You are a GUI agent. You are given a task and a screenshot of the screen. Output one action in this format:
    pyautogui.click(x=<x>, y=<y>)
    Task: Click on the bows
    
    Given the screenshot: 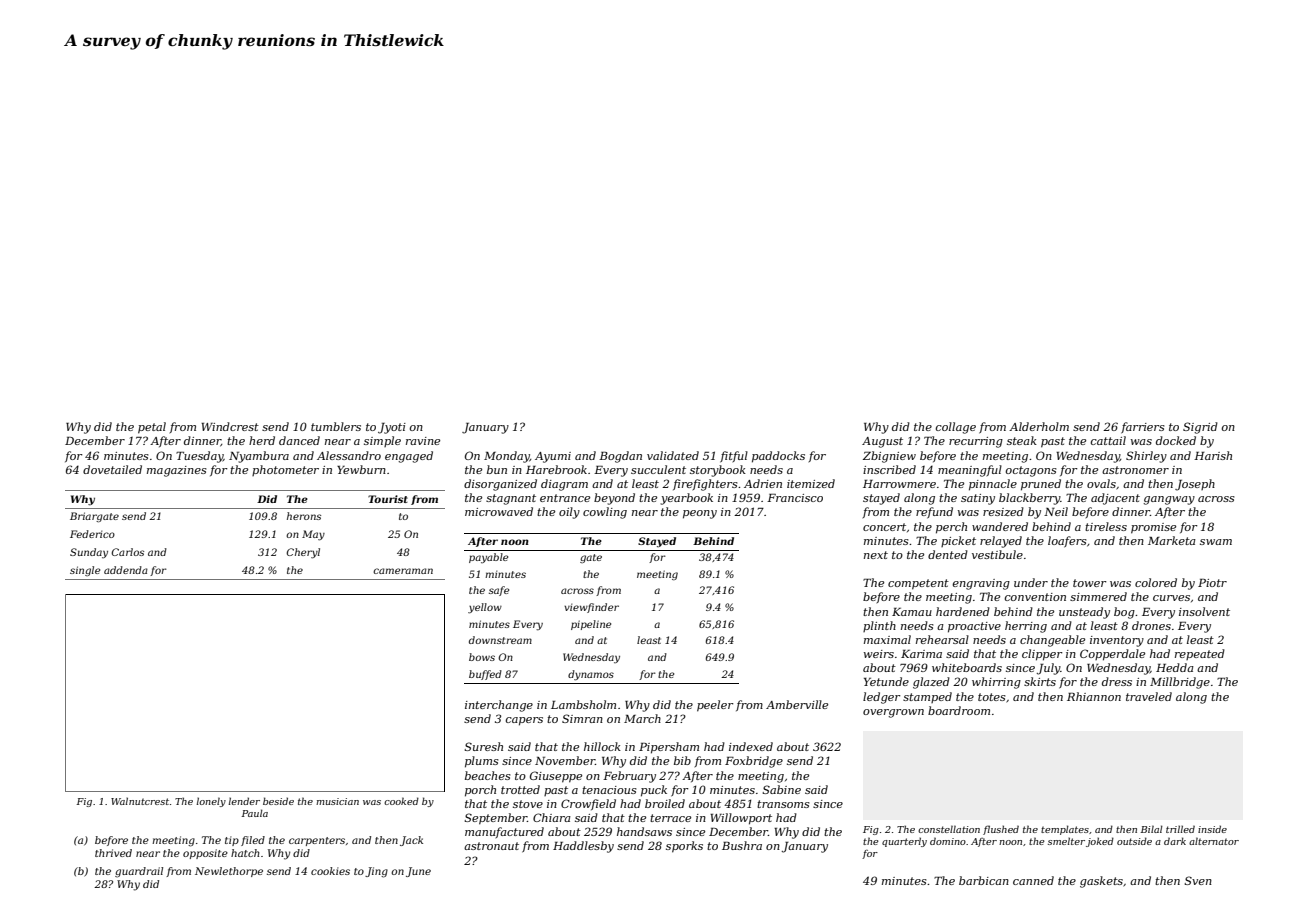 What is the action you would take?
    pyautogui.click(x=482, y=657)
